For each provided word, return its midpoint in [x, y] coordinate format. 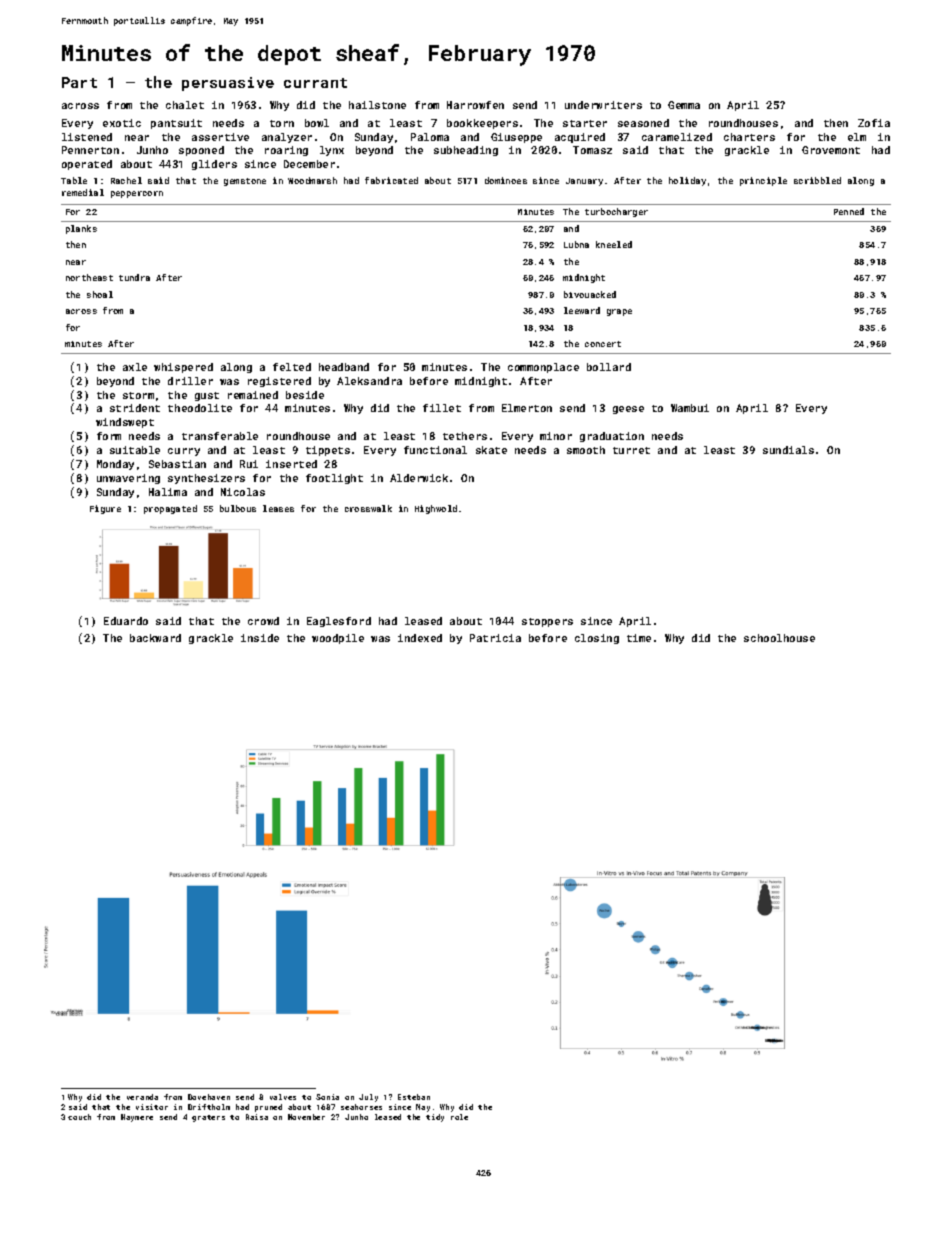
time [639, 638]
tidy [435, 1118]
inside [260, 638]
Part [79, 82]
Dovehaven [209, 1097]
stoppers [547, 622]
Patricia [495, 638]
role [459, 1117]
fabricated [391, 180]
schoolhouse [779, 638]
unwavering [128, 479]
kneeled [614, 244]
